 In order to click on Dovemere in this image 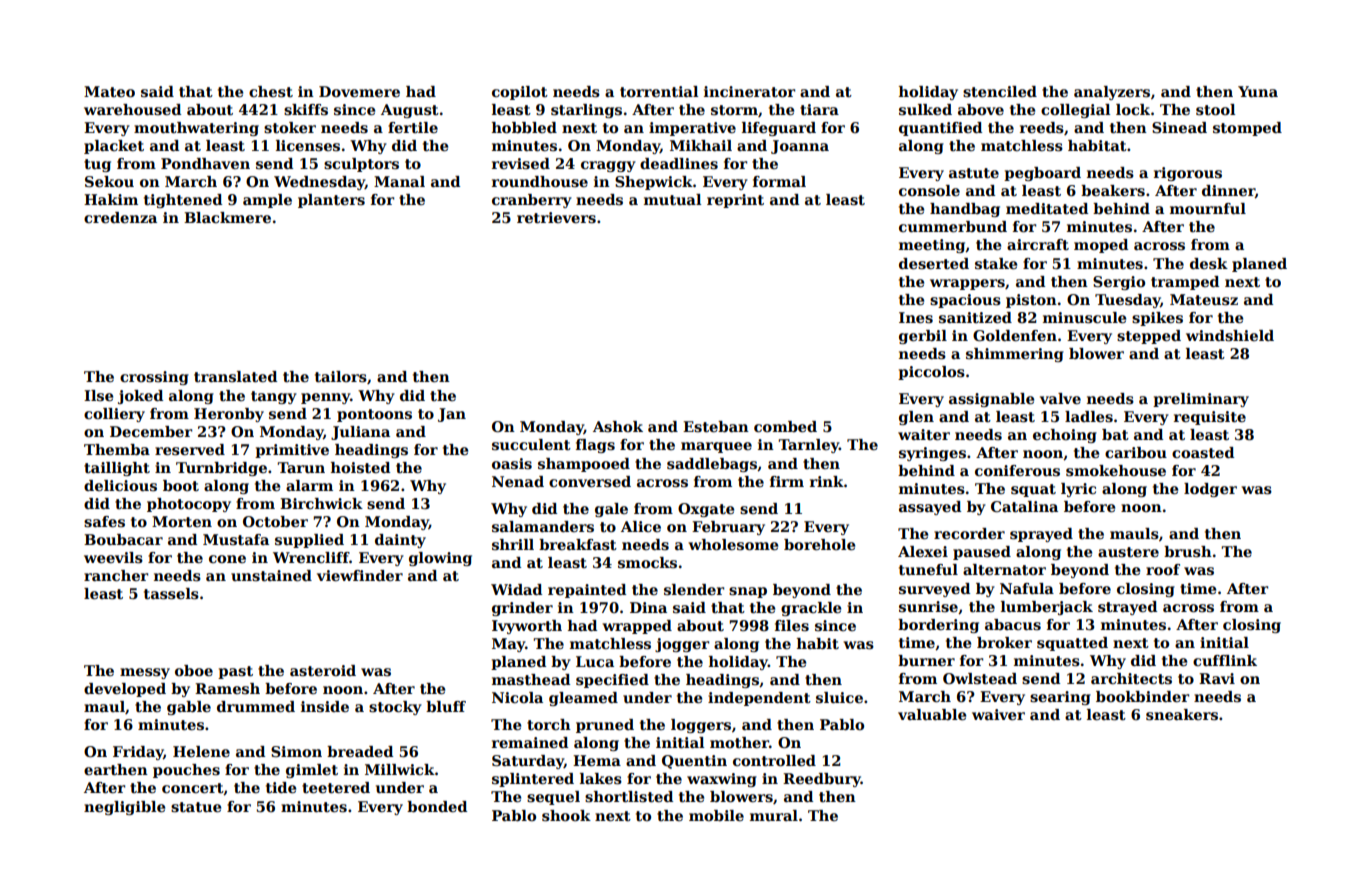, I will do `click(359, 91)`.
